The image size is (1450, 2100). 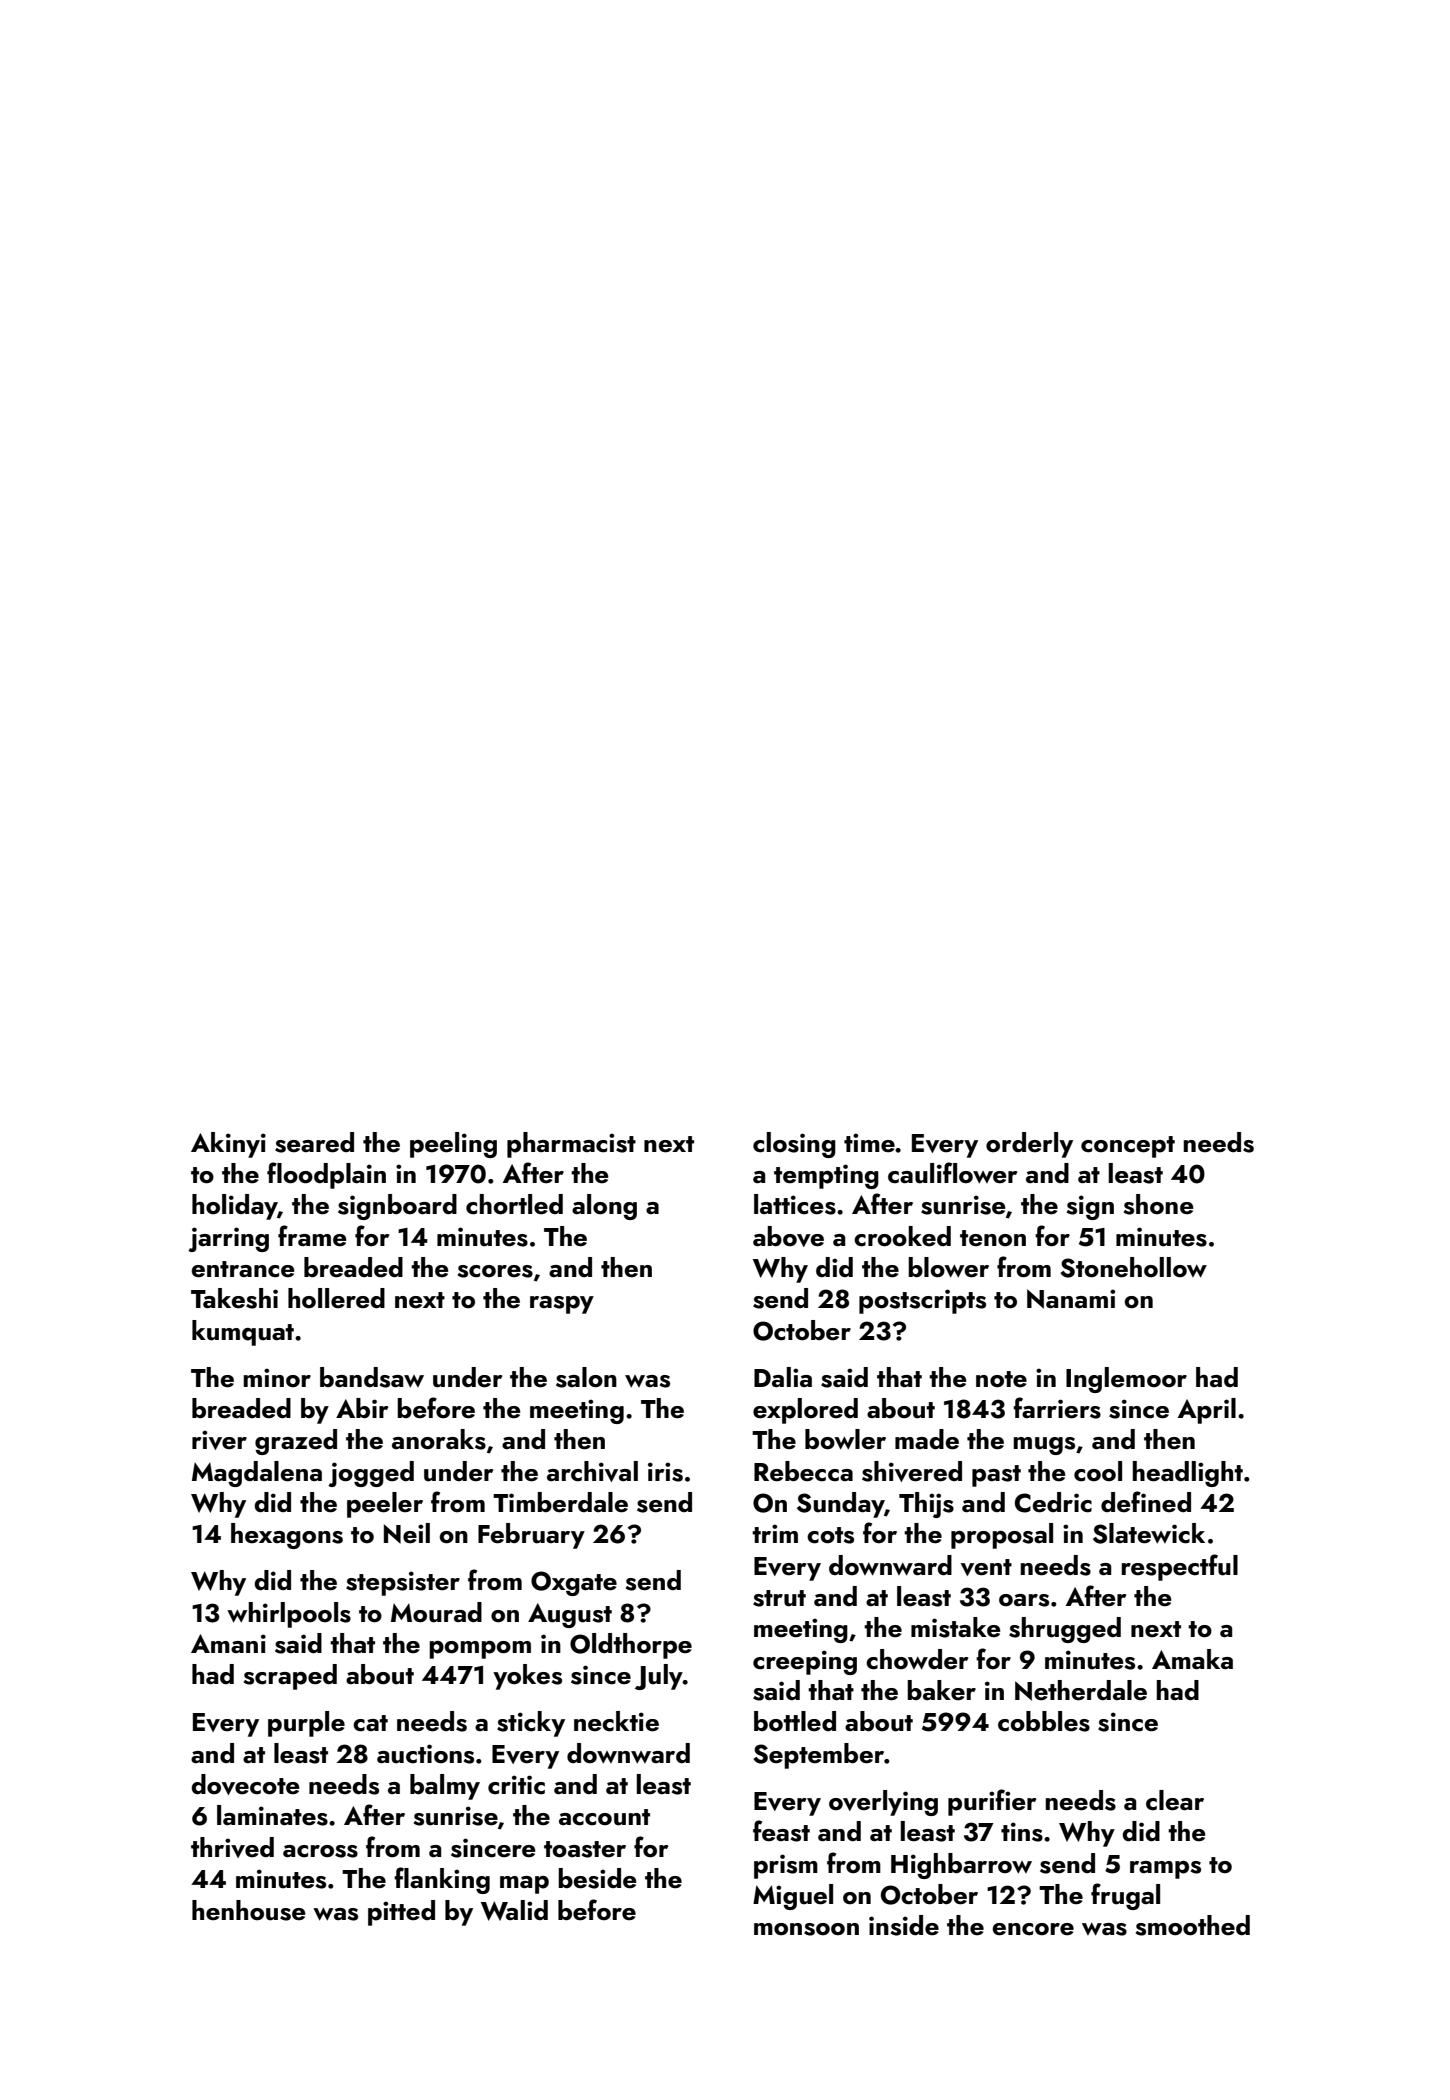 I want to click on Mourad, so click(x=436, y=1612).
